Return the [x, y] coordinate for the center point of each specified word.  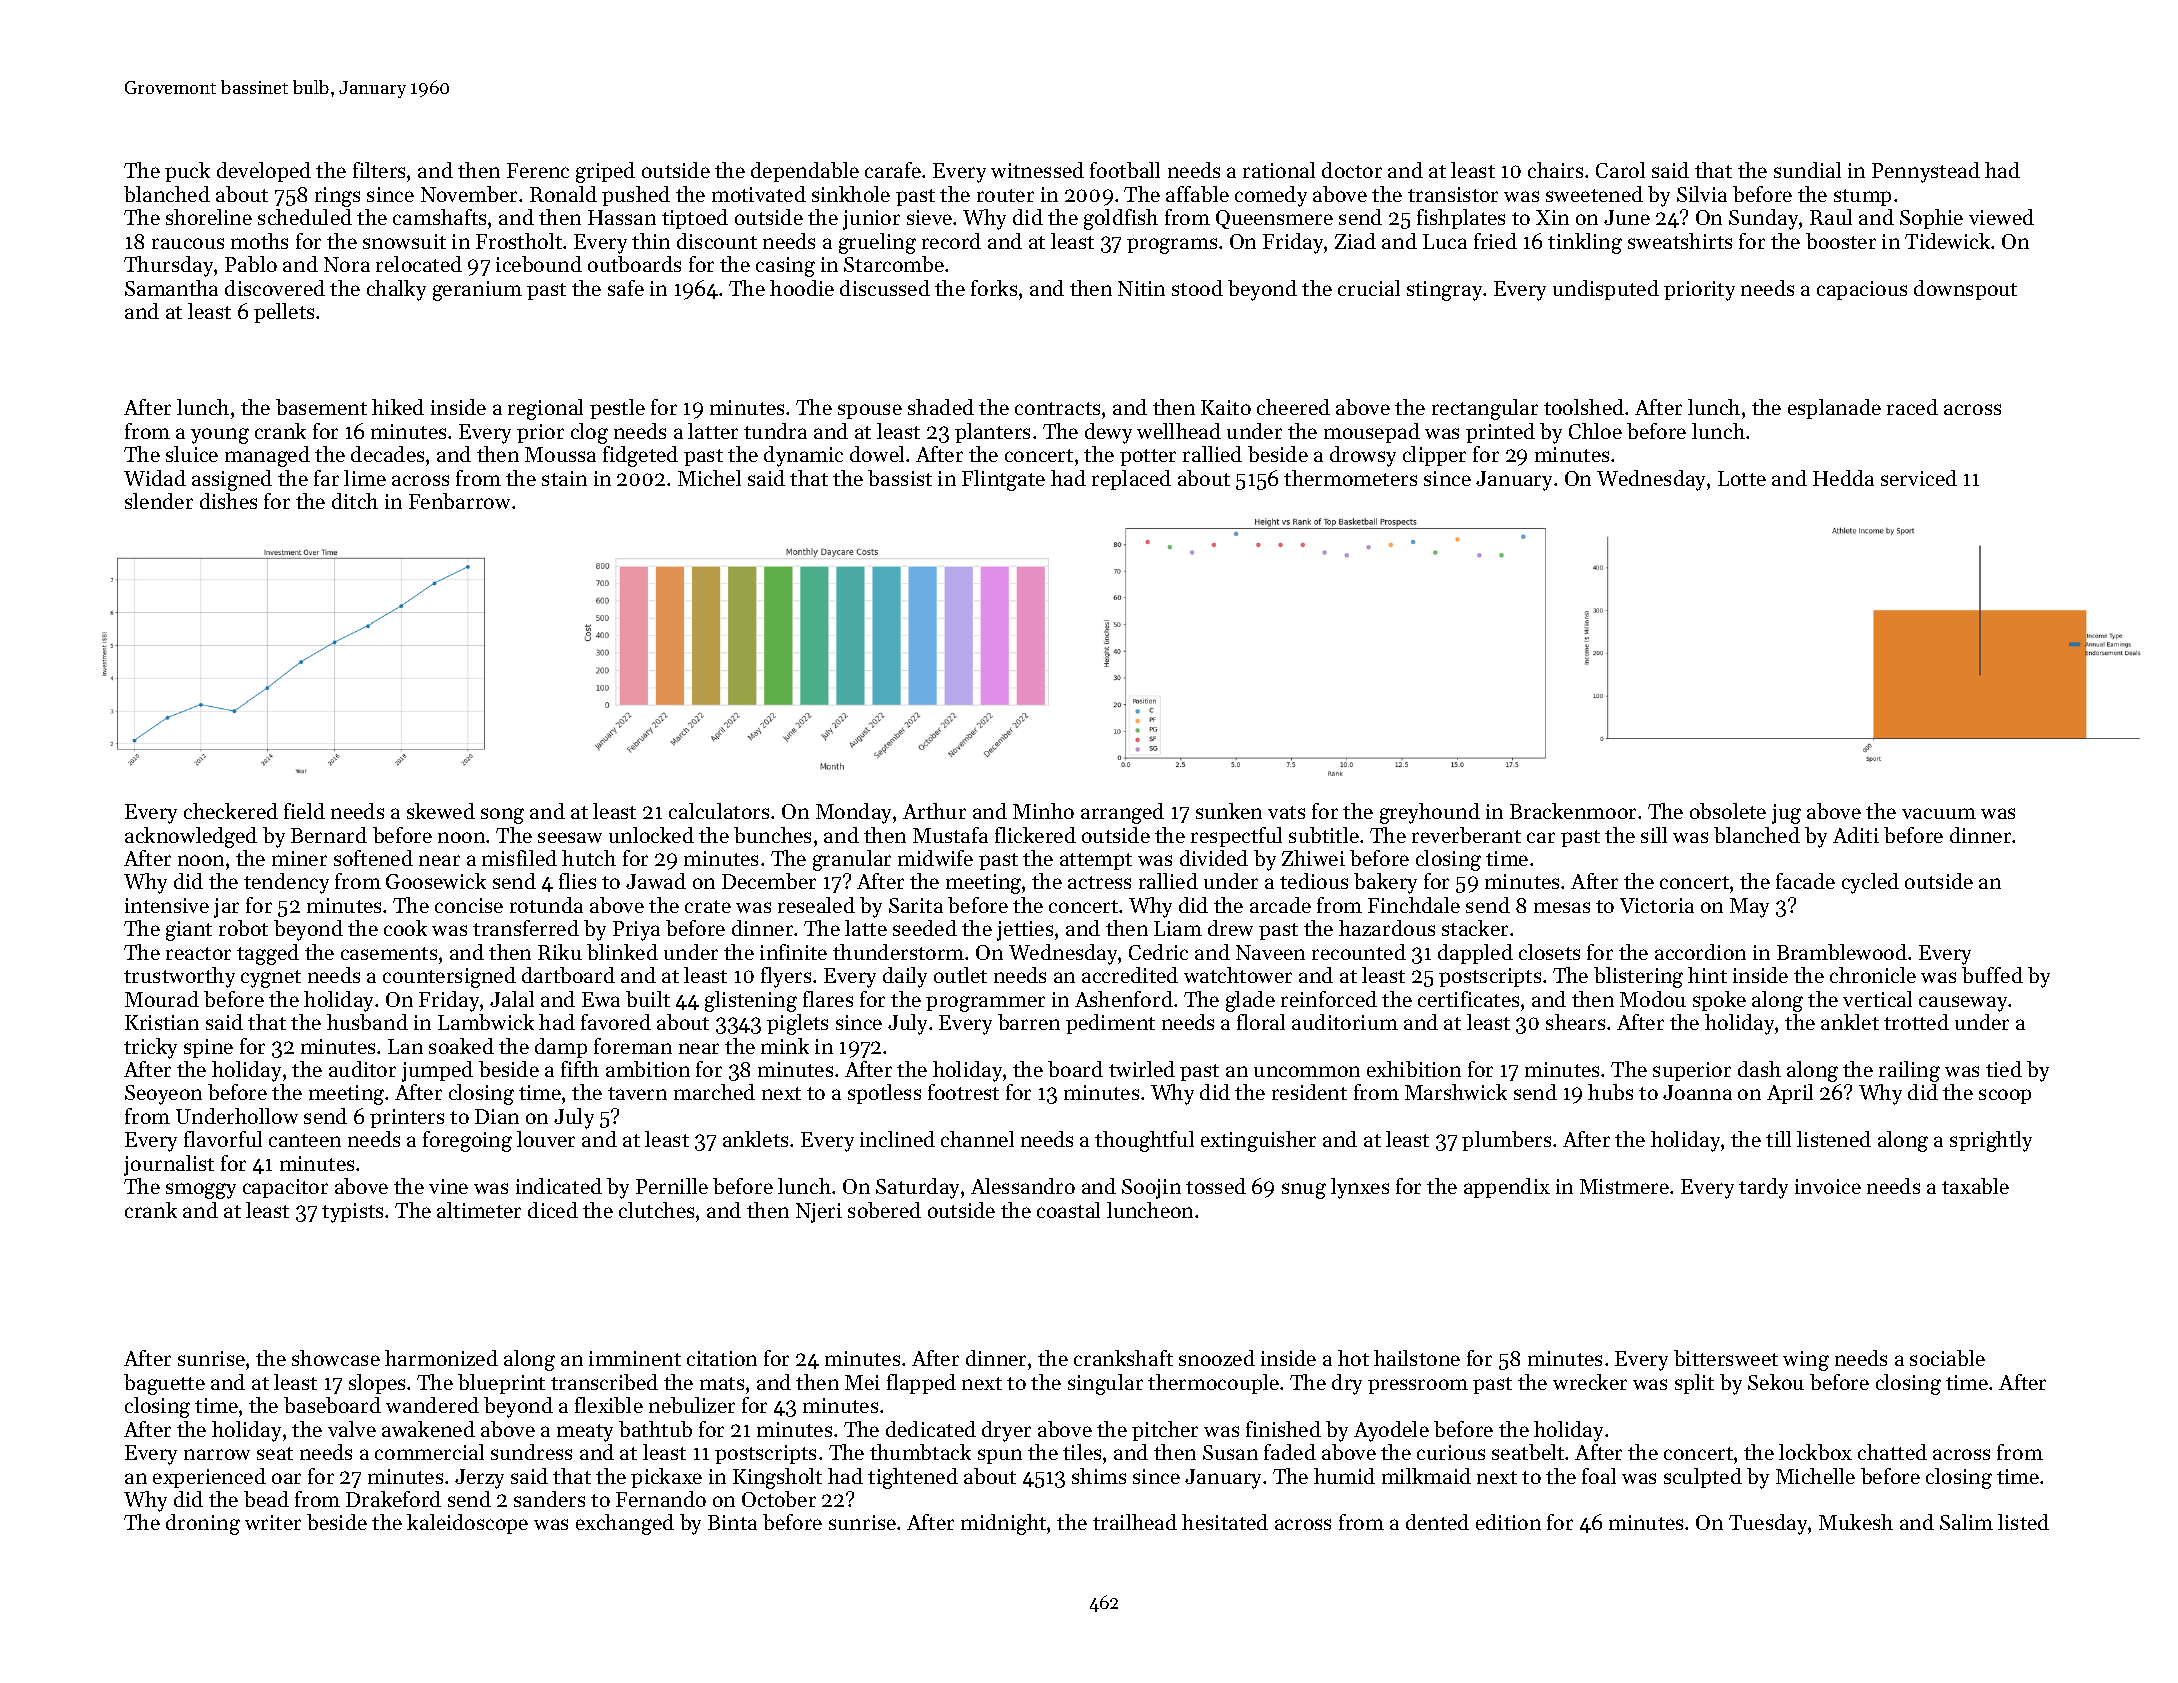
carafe [893, 170]
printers [407, 1118]
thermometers [1350, 478]
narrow [217, 1454]
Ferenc [538, 170]
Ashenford [1124, 999]
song [502, 816]
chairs [1555, 170]
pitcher [1165, 1431]
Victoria [1657, 905]
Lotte [1742, 478]
